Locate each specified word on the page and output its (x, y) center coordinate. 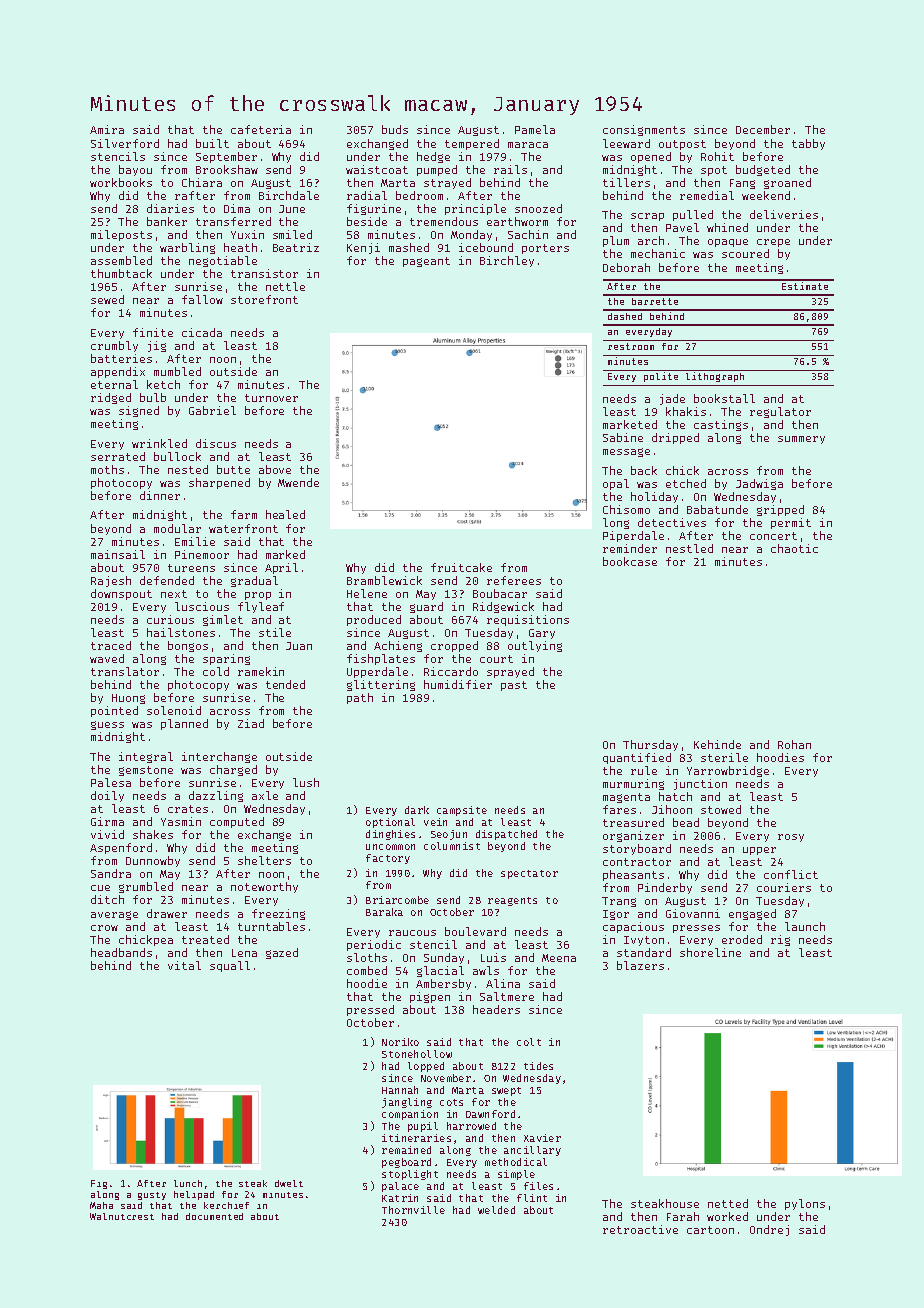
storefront (264, 299)
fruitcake (461, 567)
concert (773, 536)
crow (104, 928)
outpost (682, 145)
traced (111, 645)
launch (805, 926)
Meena (559, 958)
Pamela (535, 129)
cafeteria (261, 129)
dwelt (289, 1183)
